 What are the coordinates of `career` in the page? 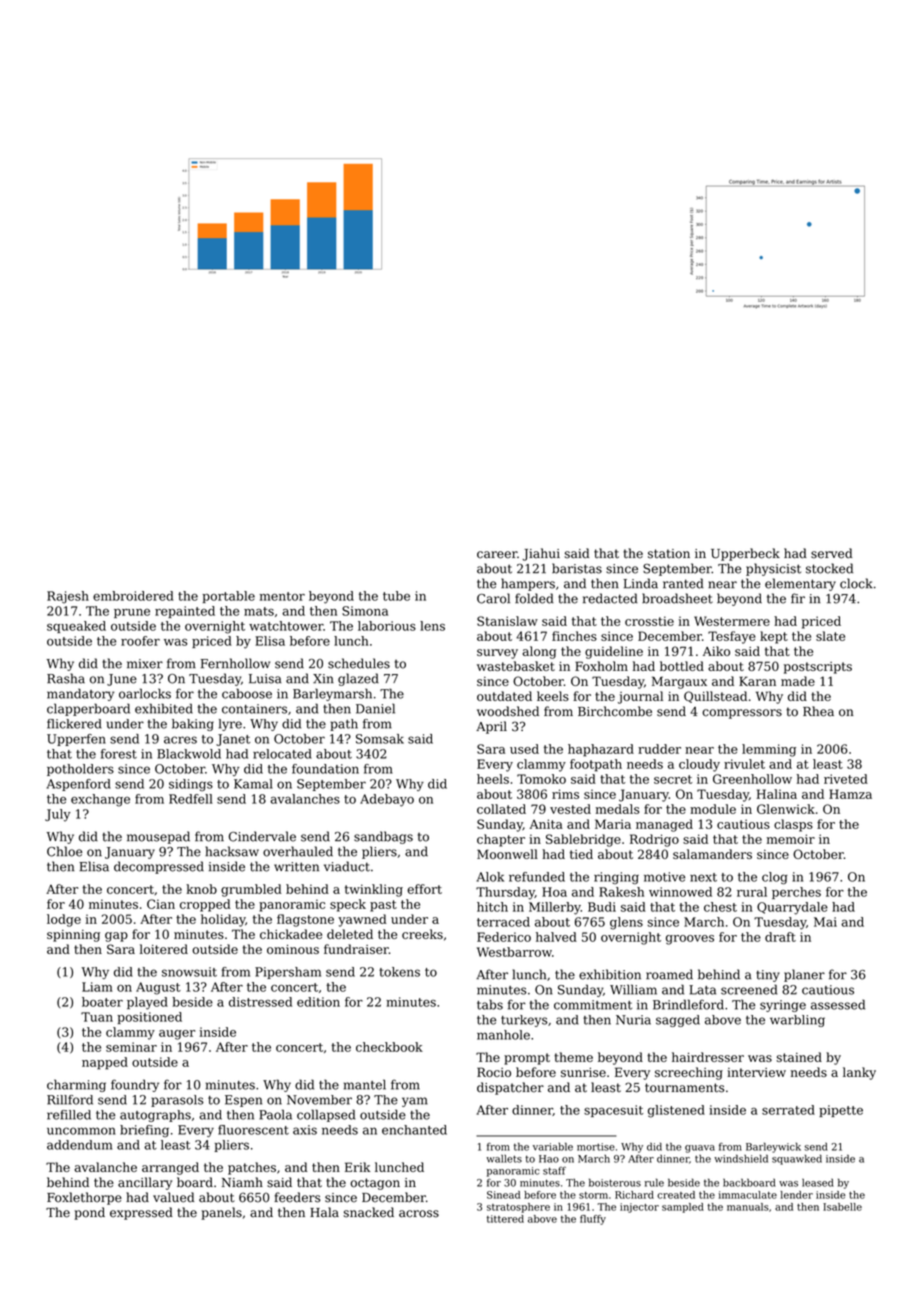 It's located at (497, 555).
